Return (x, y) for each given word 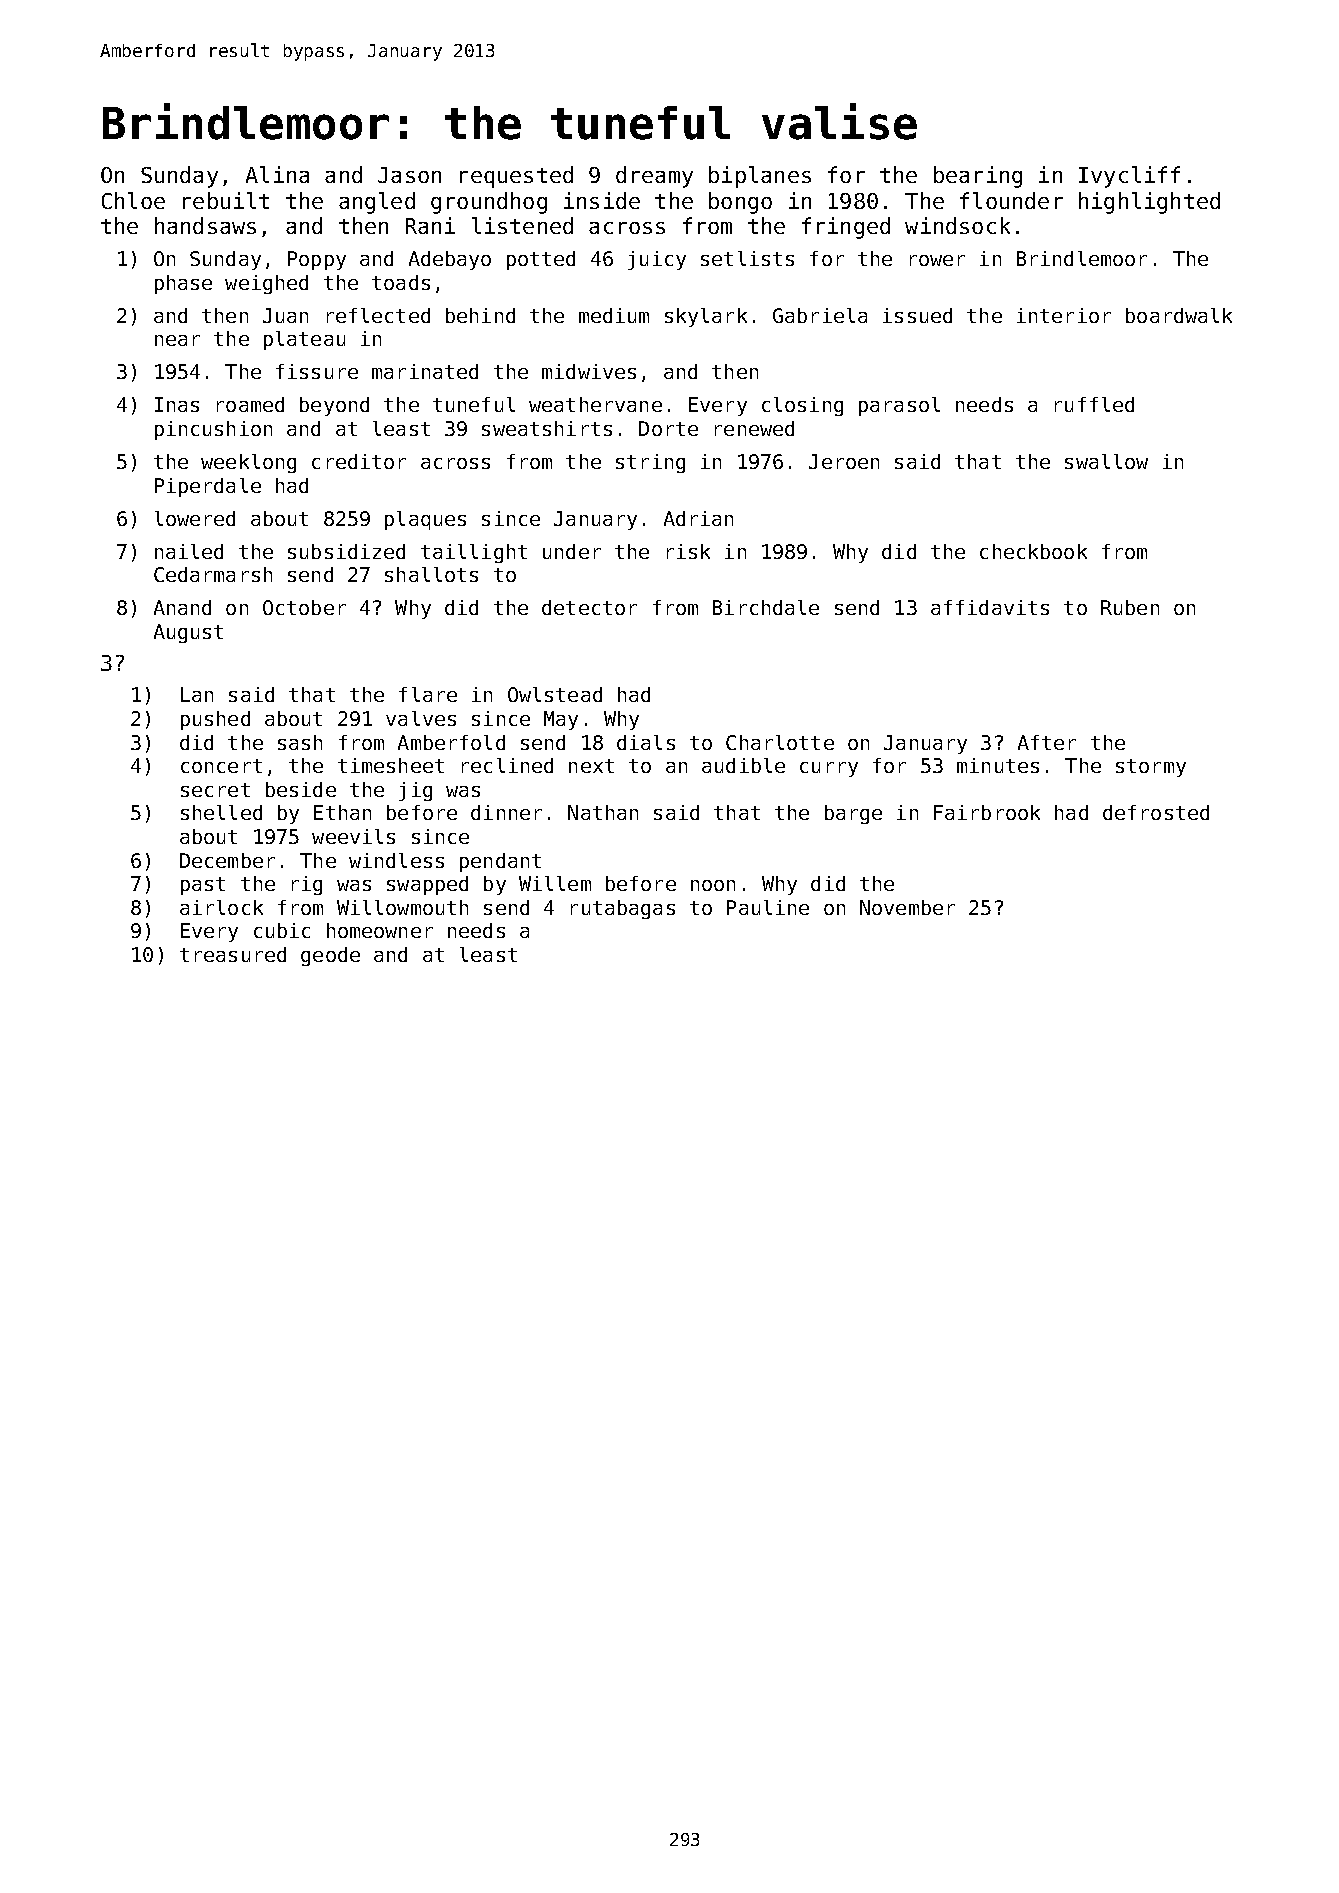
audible (743, 765)
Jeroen (844, 461)
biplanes (760, 177)
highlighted (1149, 203)
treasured (233, 954)
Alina (277, 174)
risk (688, 551)
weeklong (248, 463)
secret (215, 790)
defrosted (1156, 812)
